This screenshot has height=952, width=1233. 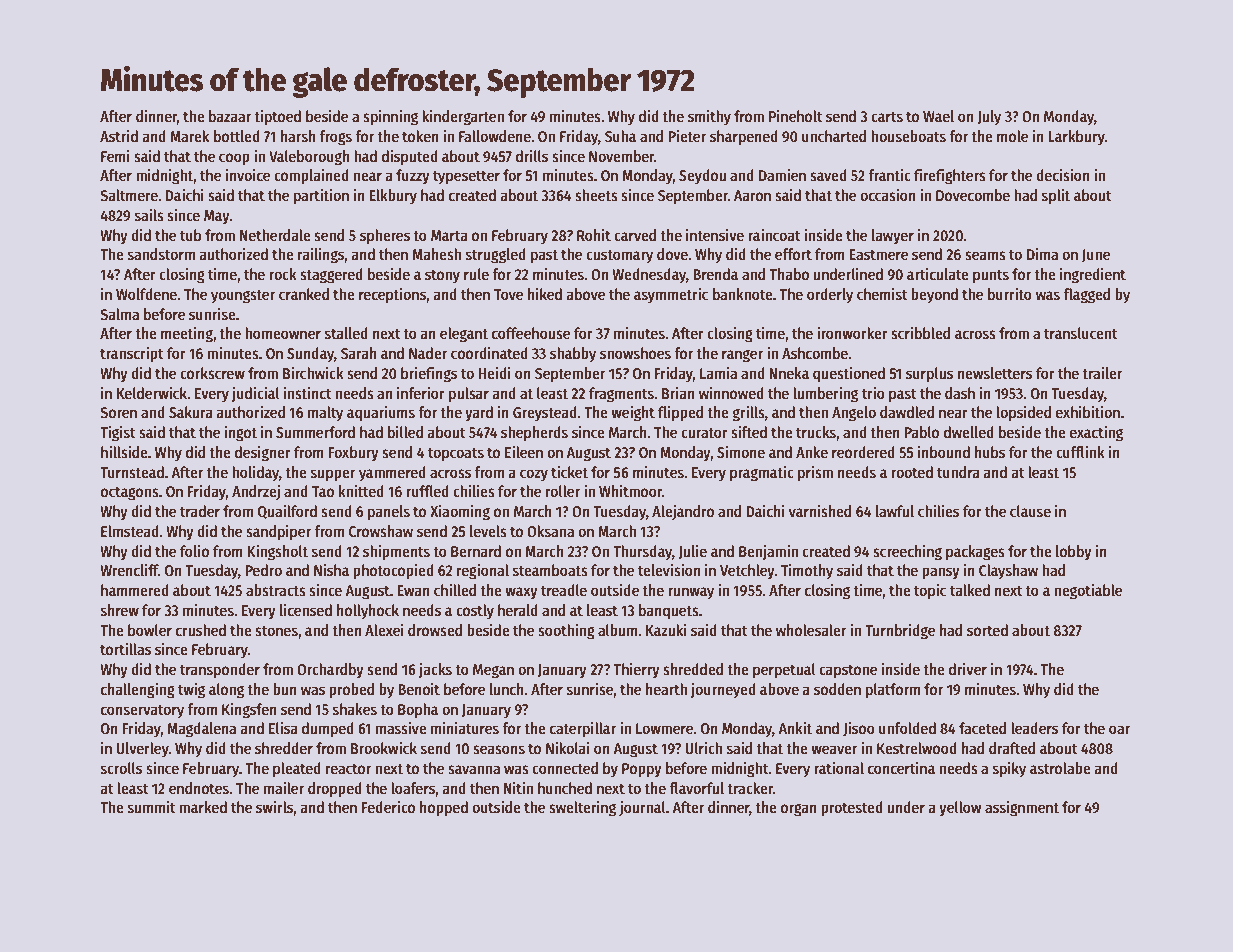 I want to click on carts, so click(x=887, y=117).
